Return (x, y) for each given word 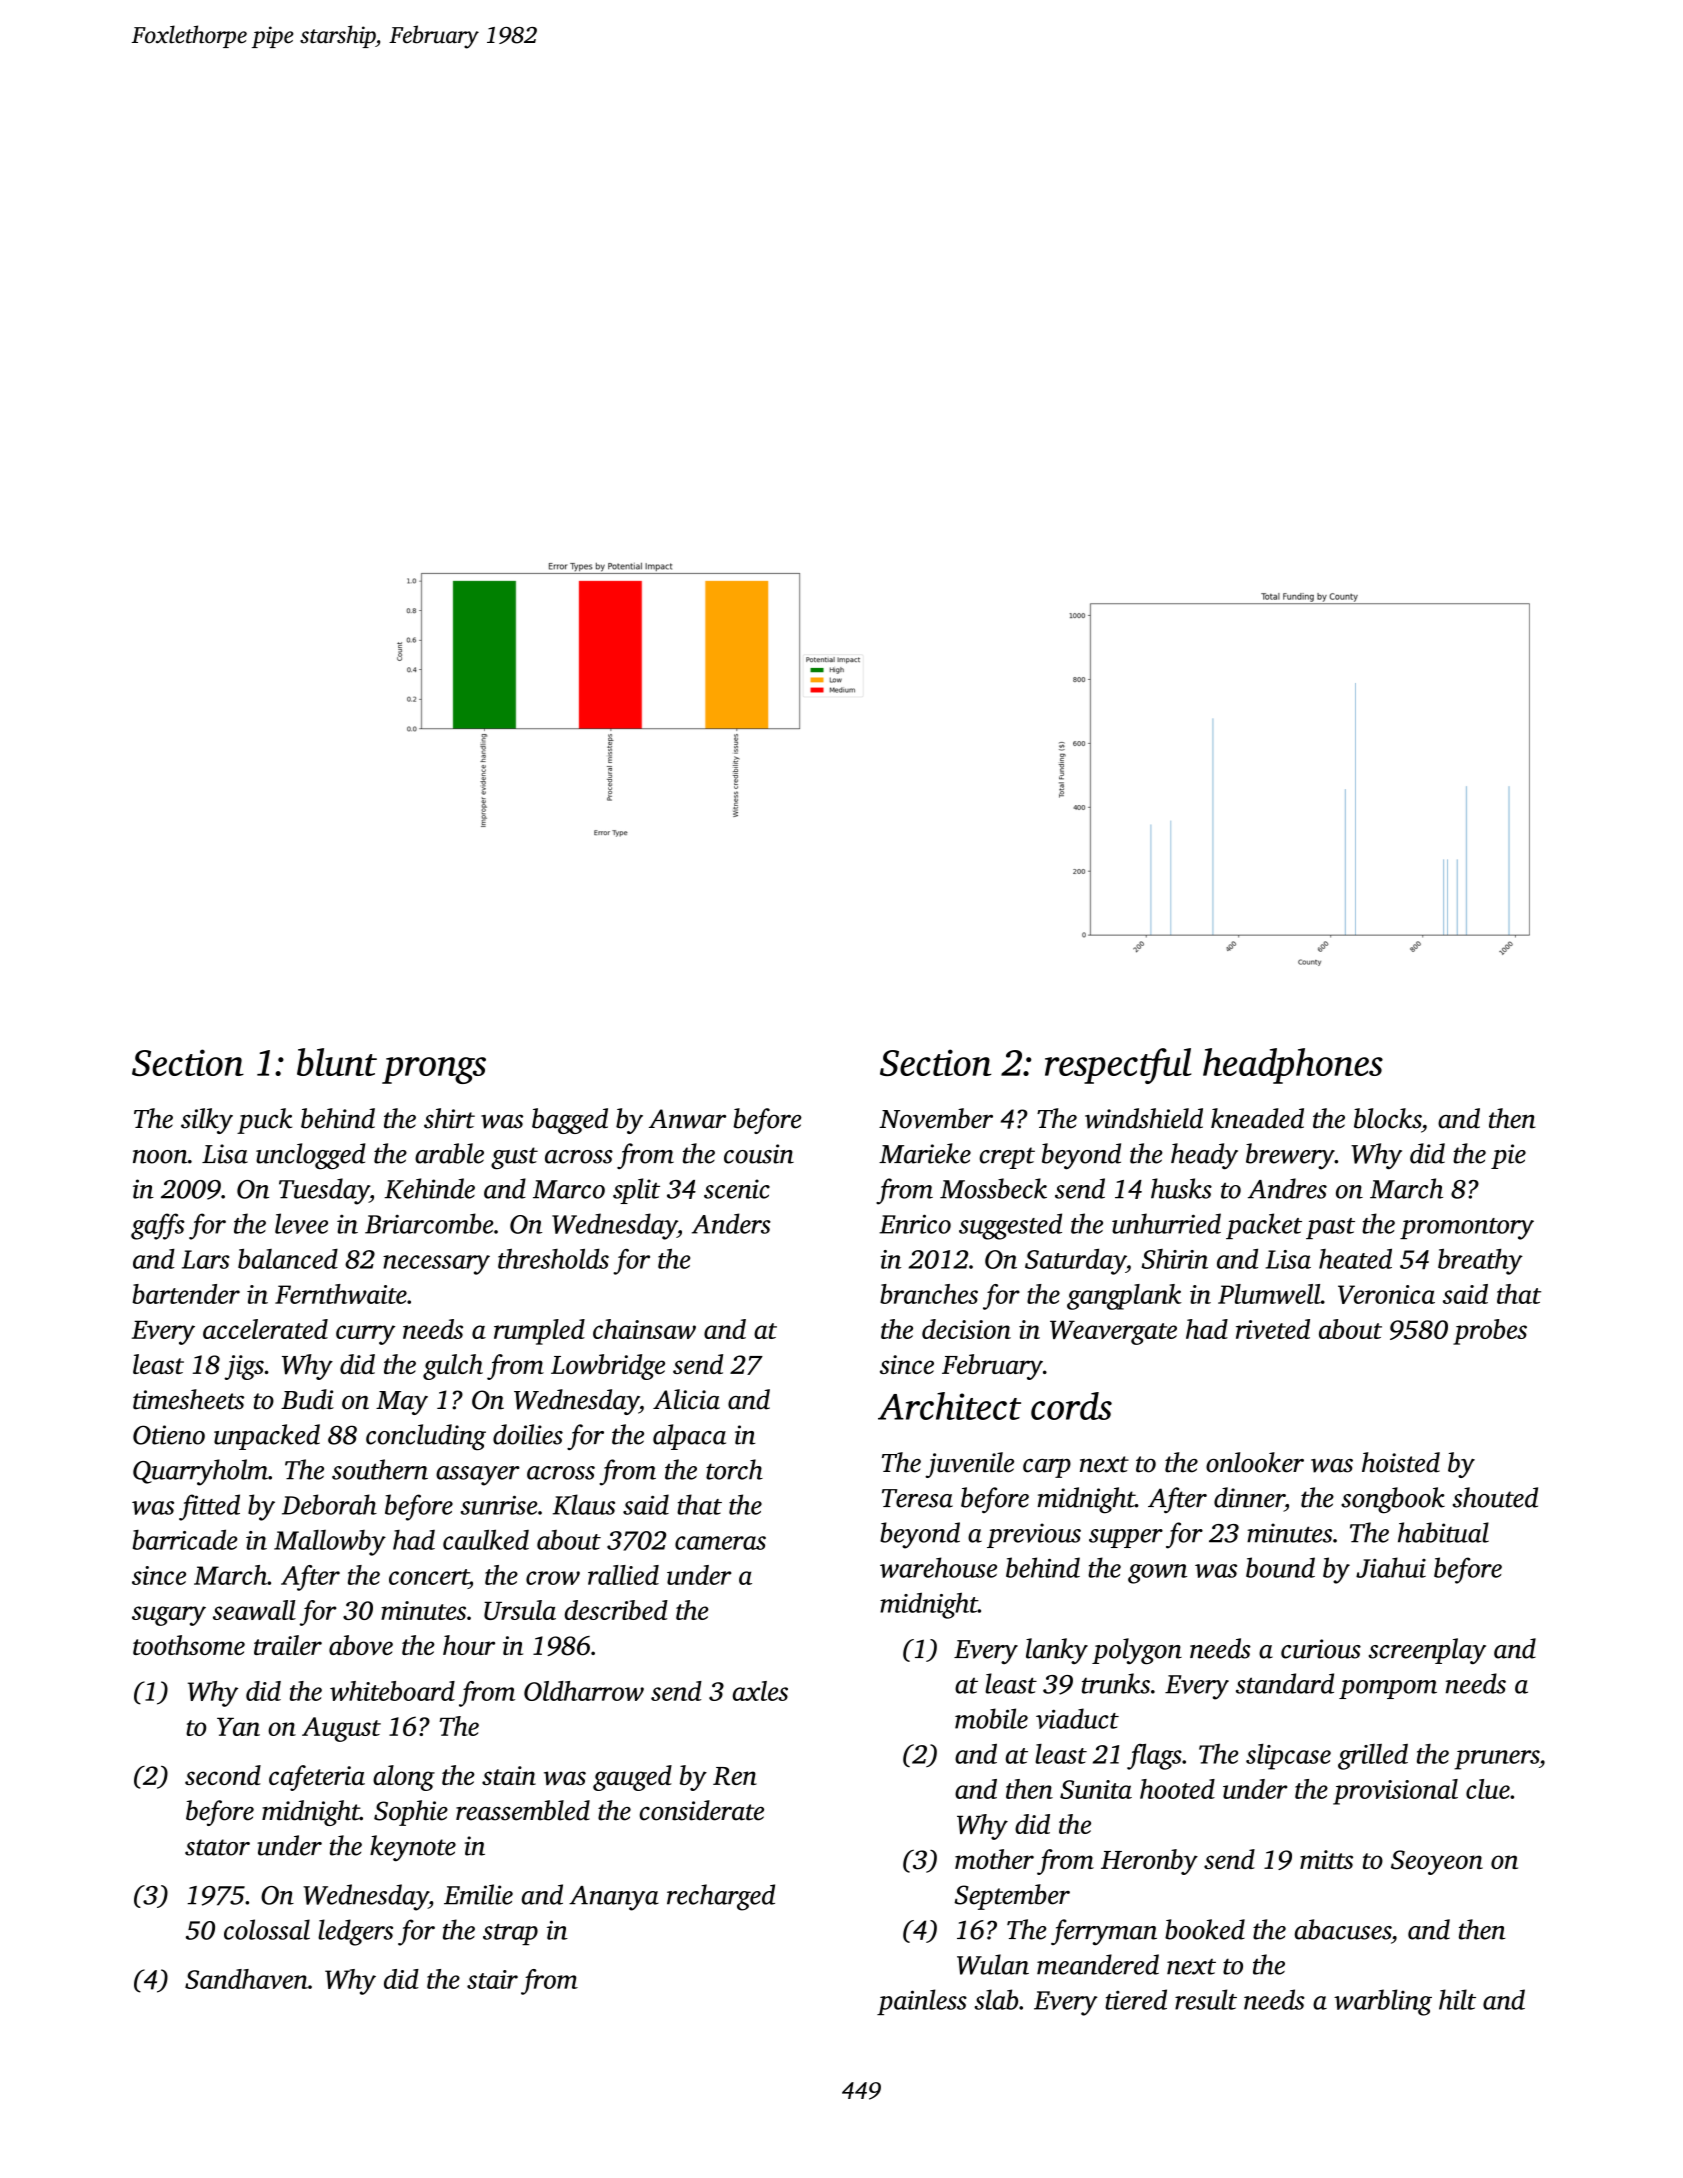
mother (994, 1859)
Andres (1287, 1188)
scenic (737, 1189)
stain (509, 1775)
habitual (1443, 1532)
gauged (632, 1778)
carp (1047, 1468)
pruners (1496, 1760)
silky (207, 1121)
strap (510, 1934)
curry (365, 1335)
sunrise (498, 1505)
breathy (1480, 1261)
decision (966, 1329)
